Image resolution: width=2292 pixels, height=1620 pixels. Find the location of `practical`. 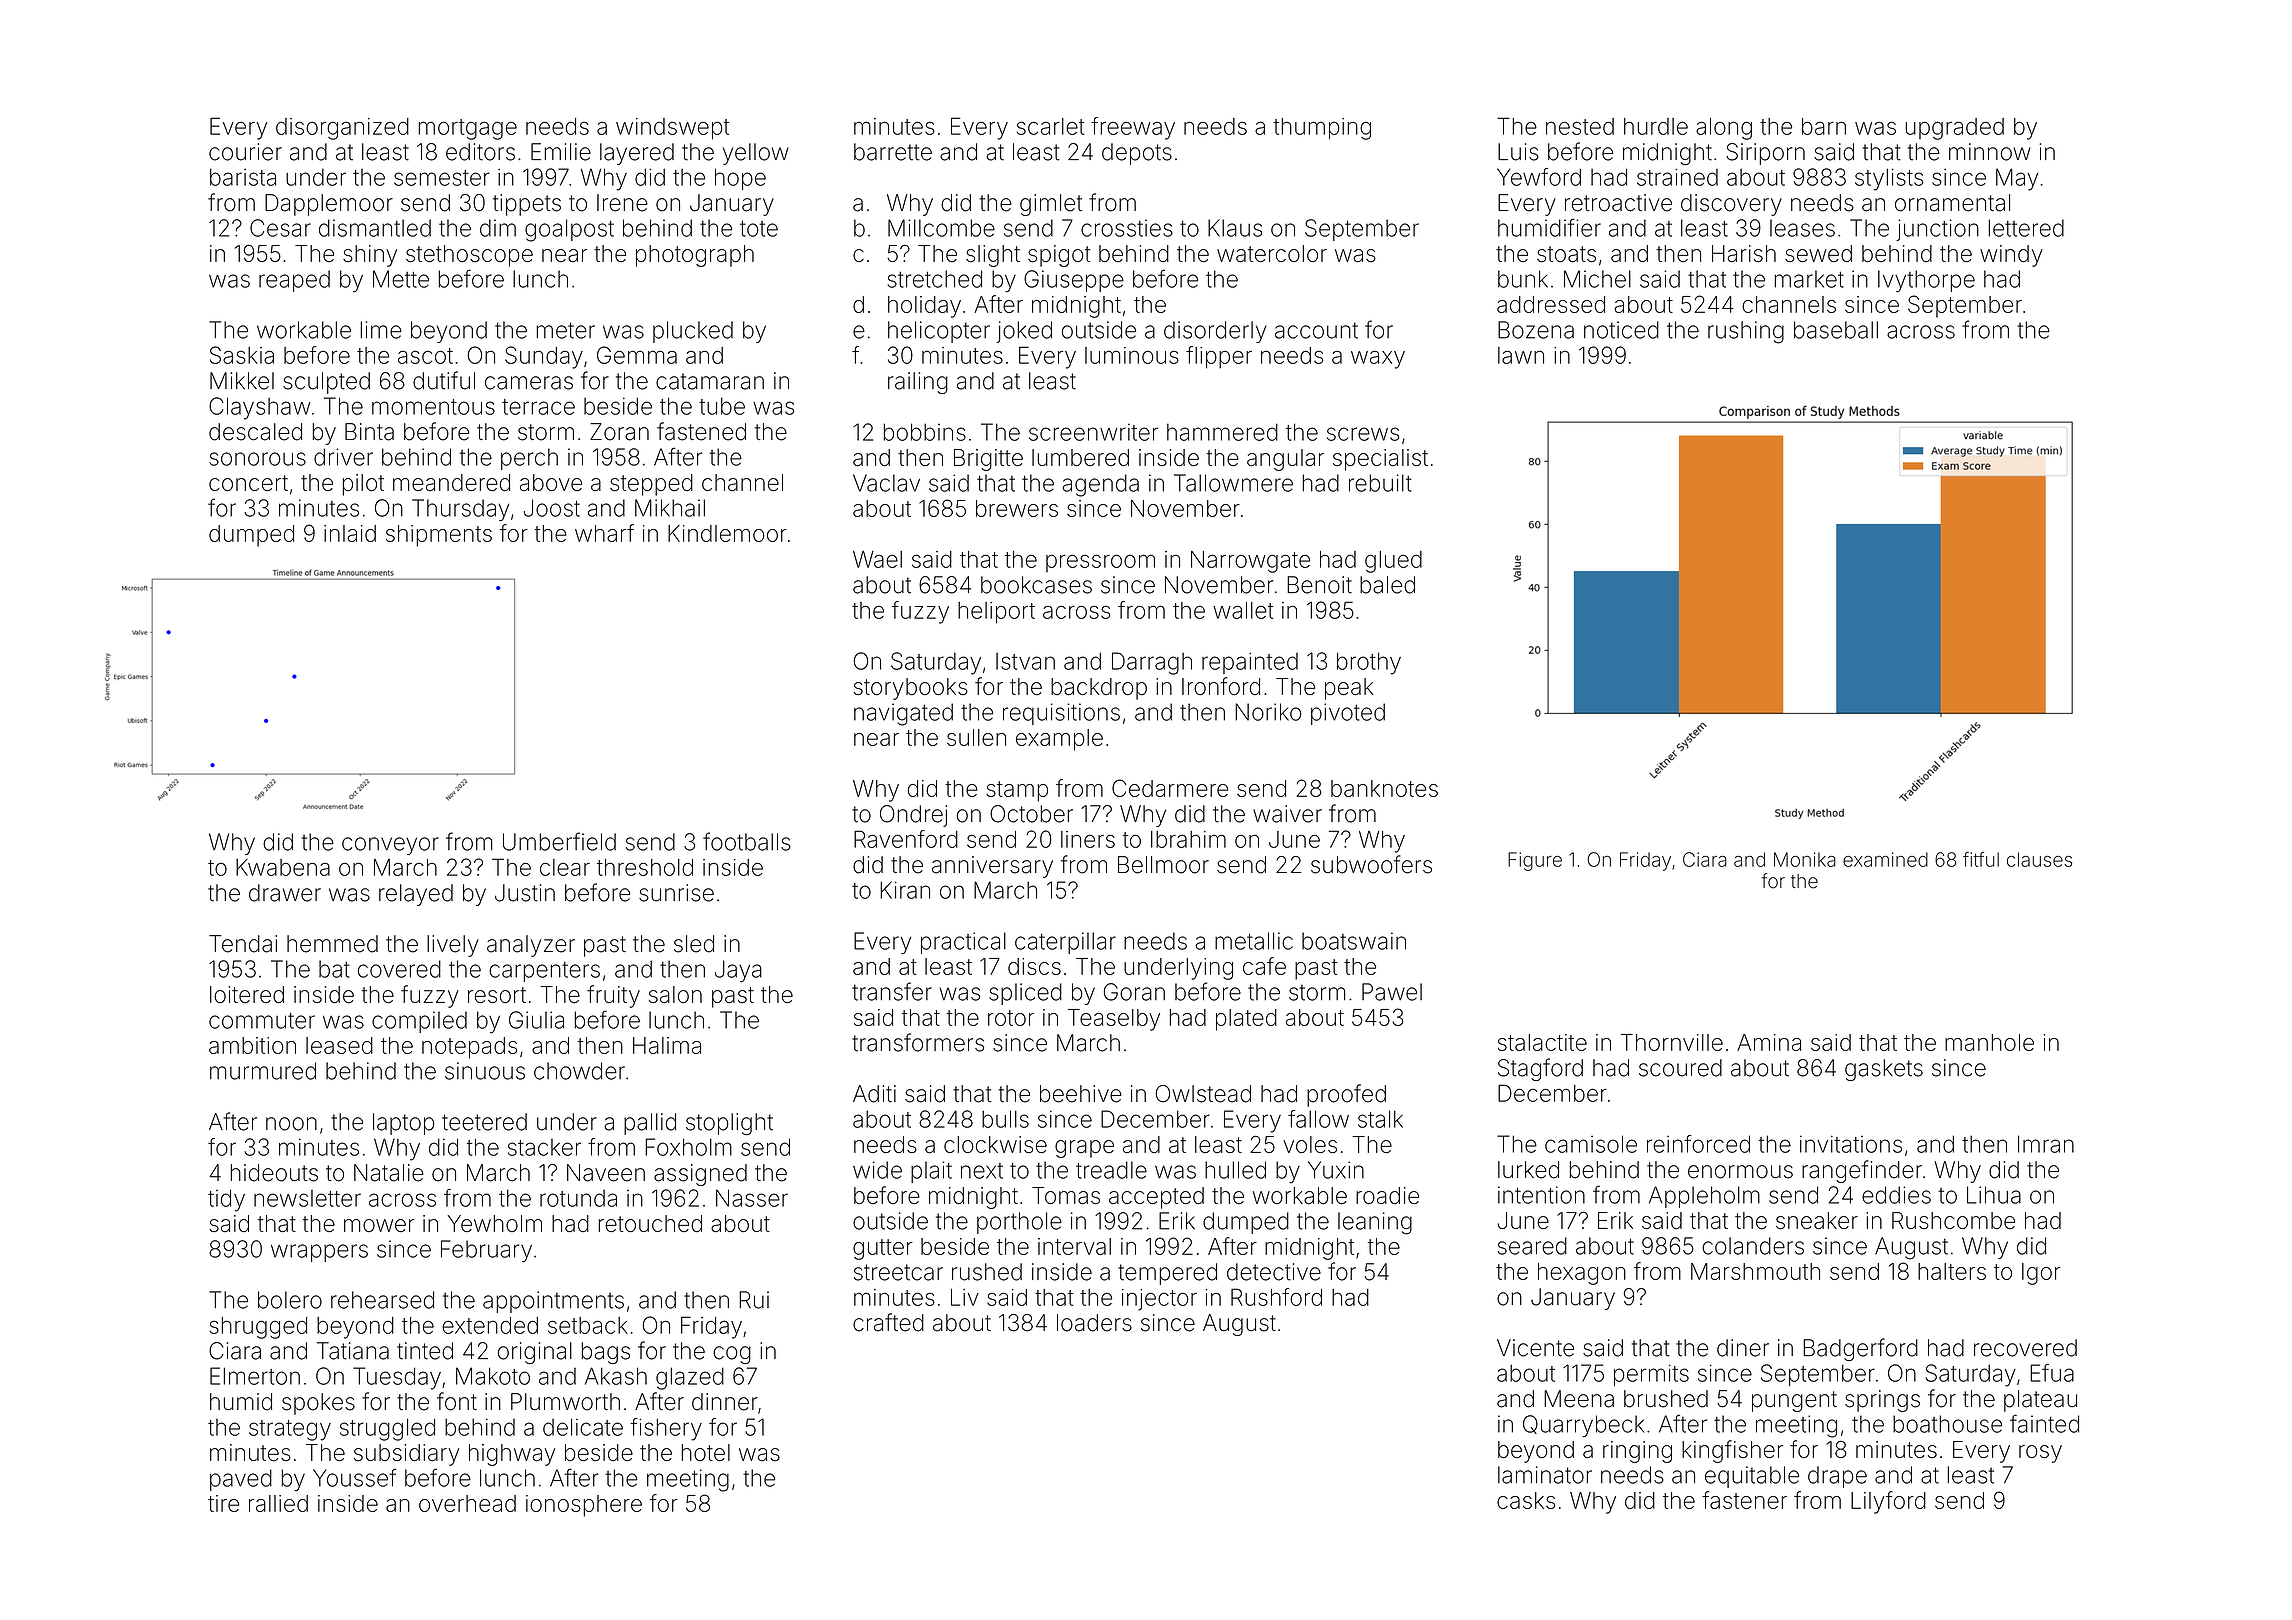

practical is located at coordinates (963, 943).
